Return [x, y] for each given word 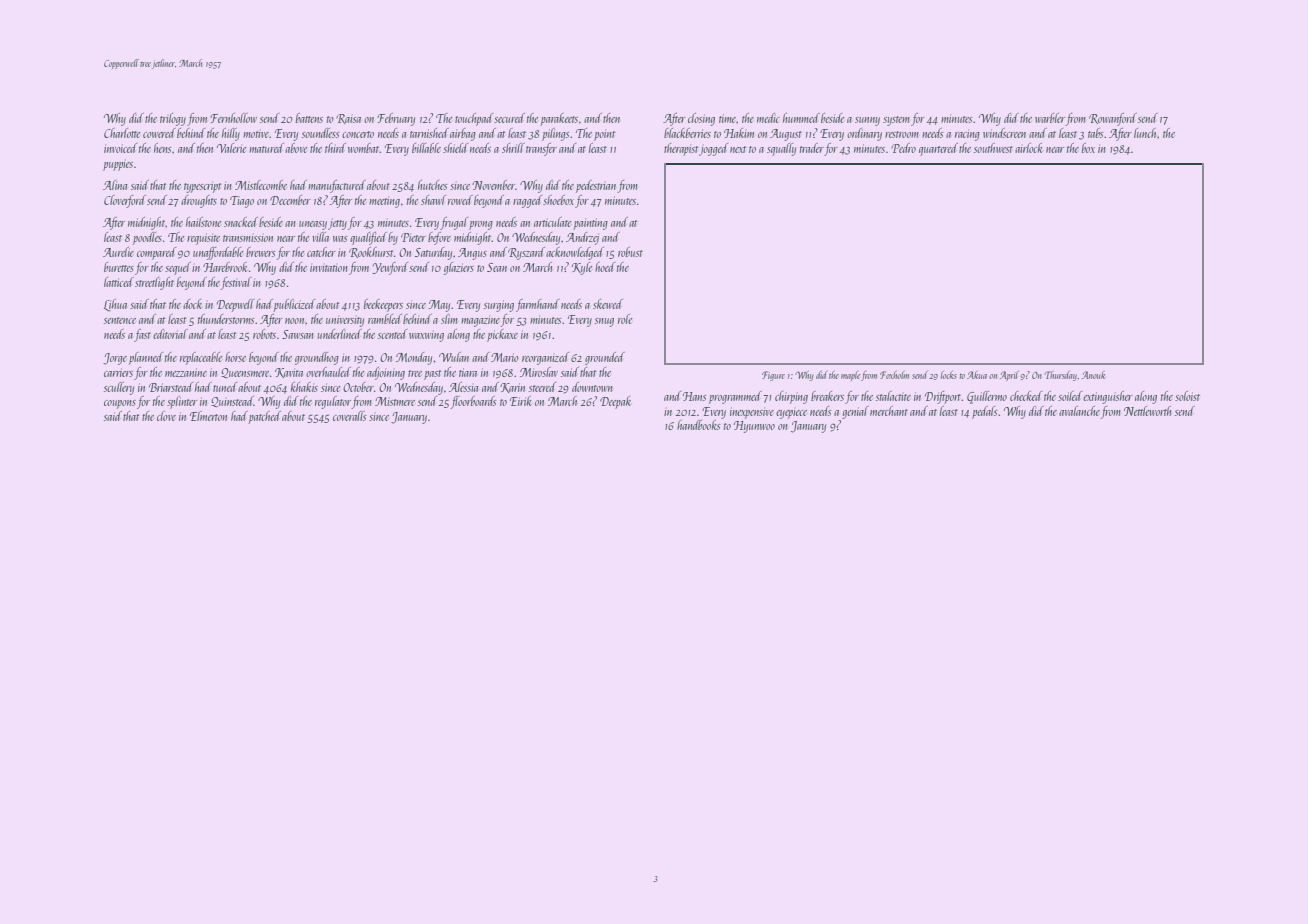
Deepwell [236, 305]
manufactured [337, 186]
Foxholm [894, 375]
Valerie [231, 148]
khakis [304, 387]
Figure [773, 376]
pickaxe [502, 335]
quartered [938, 149]
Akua [977, 375]
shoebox [558, 200]
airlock [1029, 148]
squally [781, 149]
